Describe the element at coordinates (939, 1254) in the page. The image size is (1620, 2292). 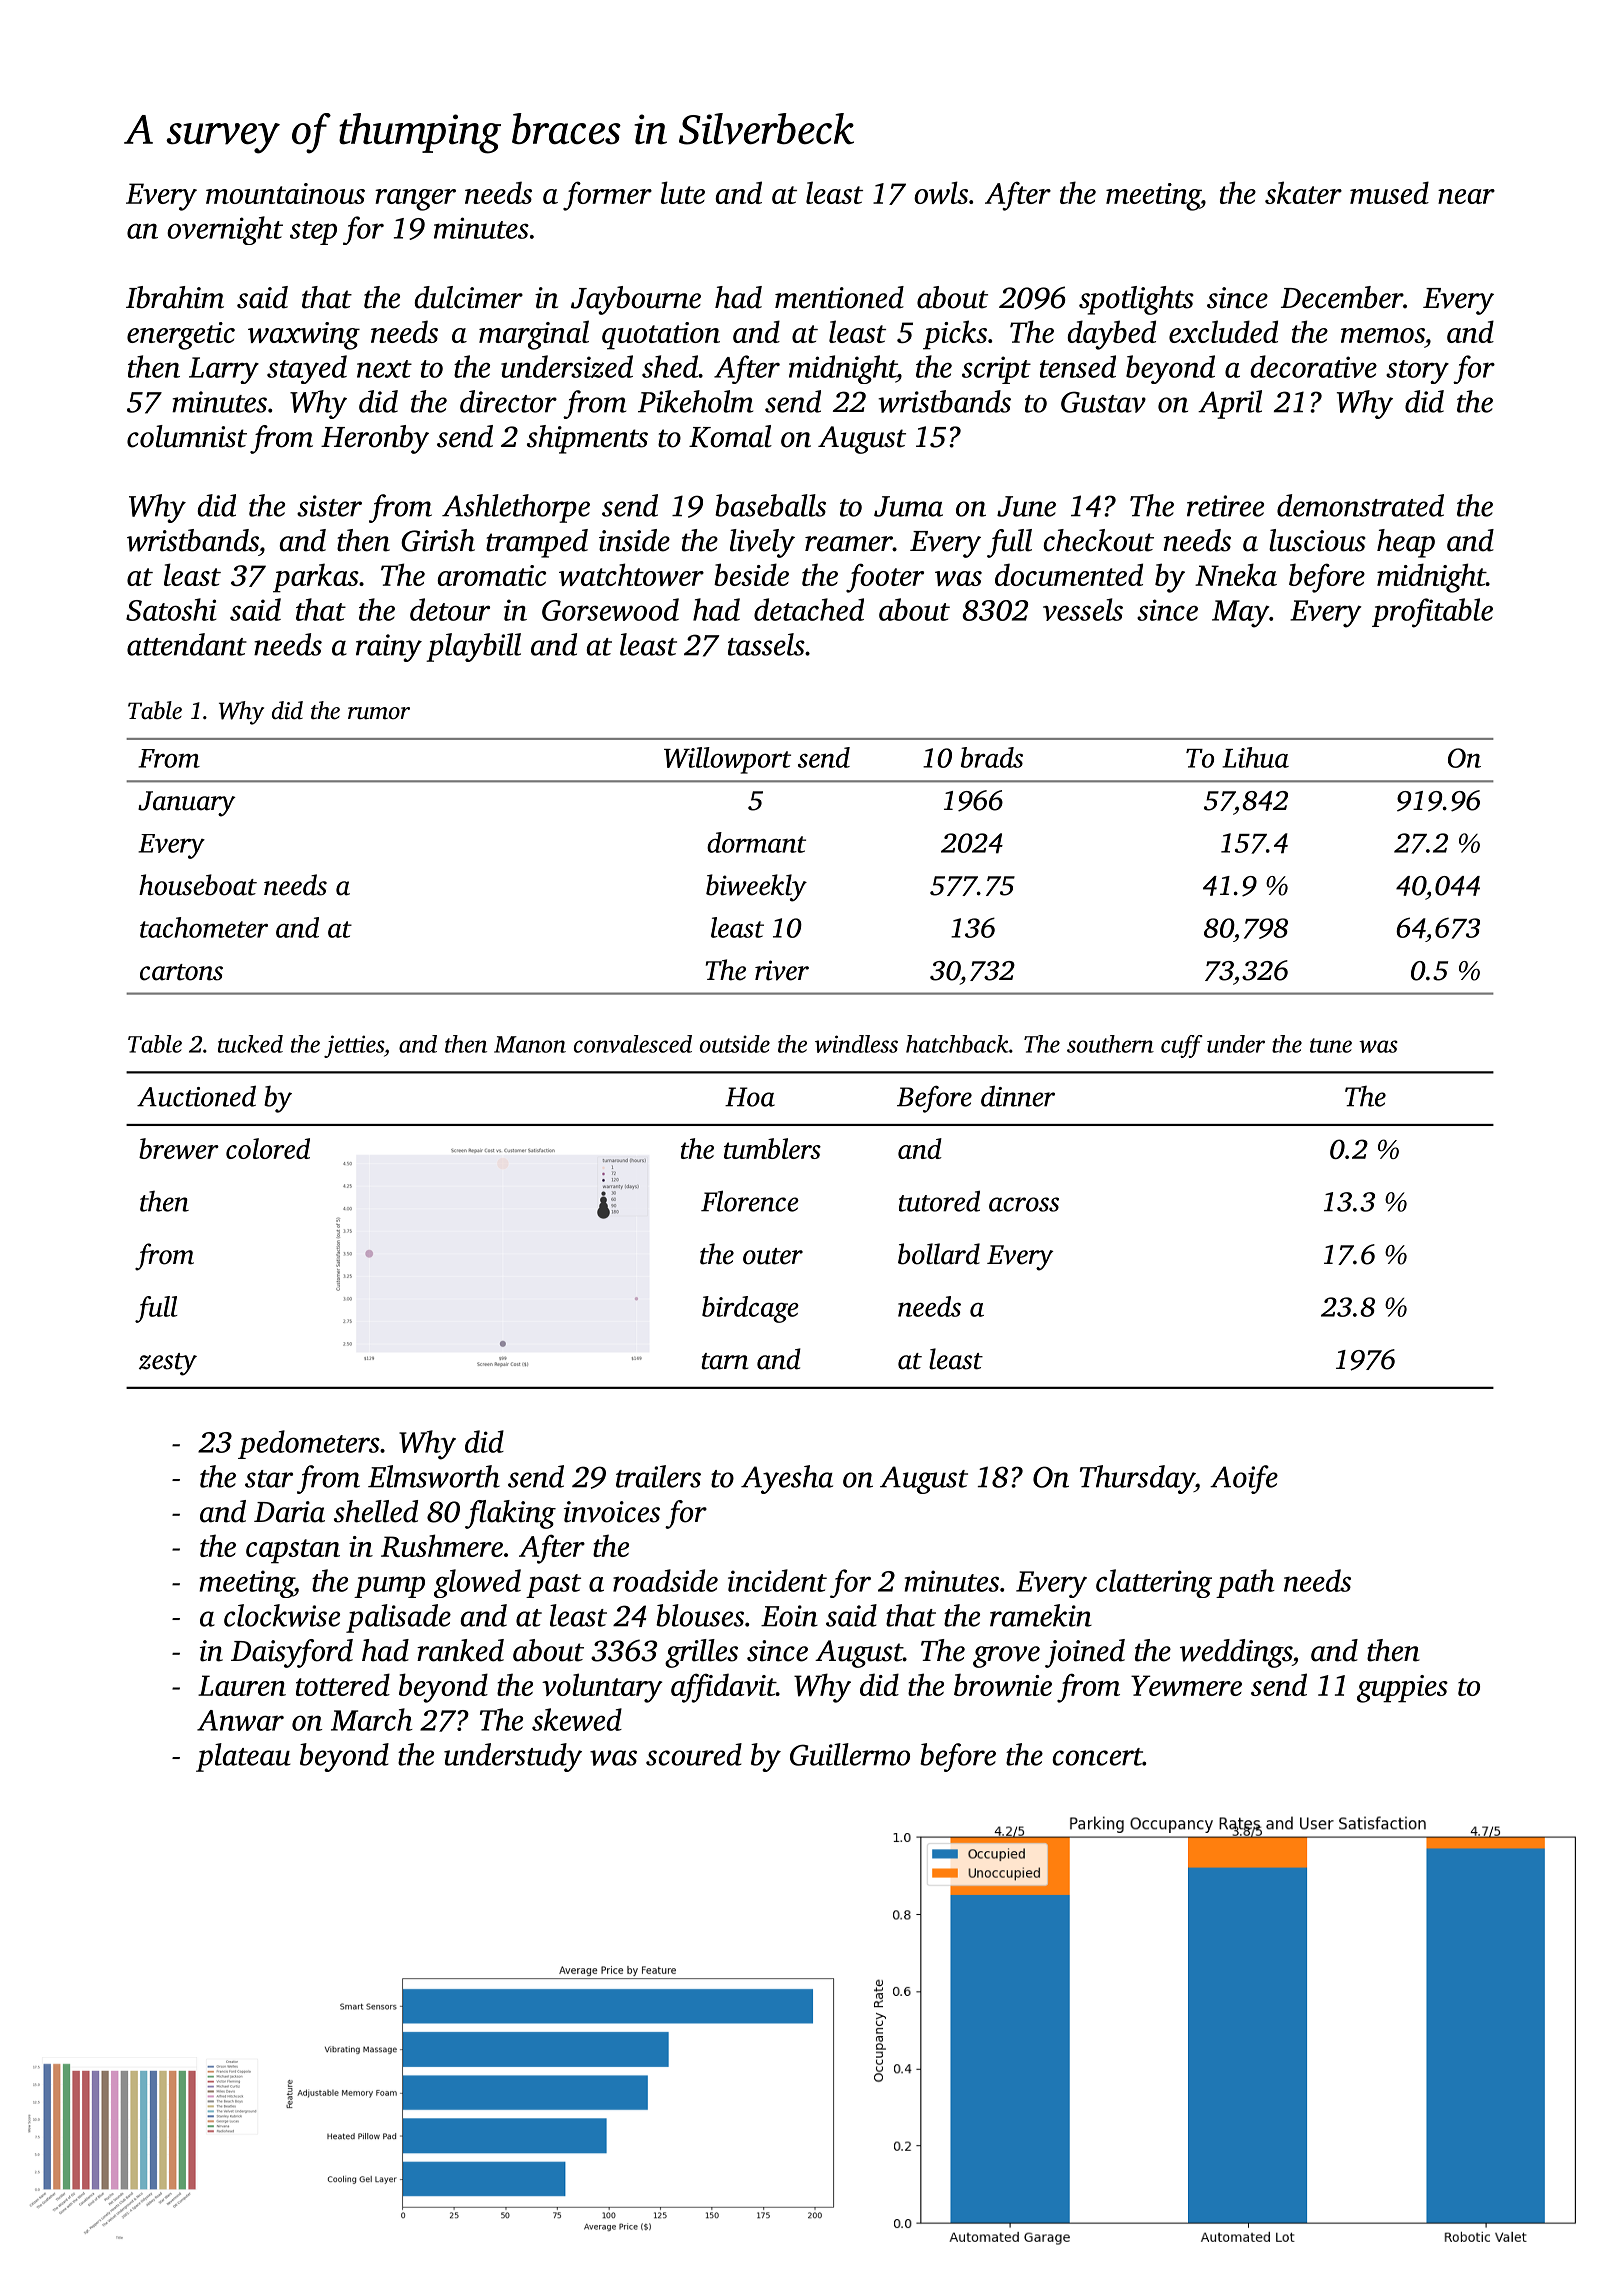
I see `bollard` at that location.
